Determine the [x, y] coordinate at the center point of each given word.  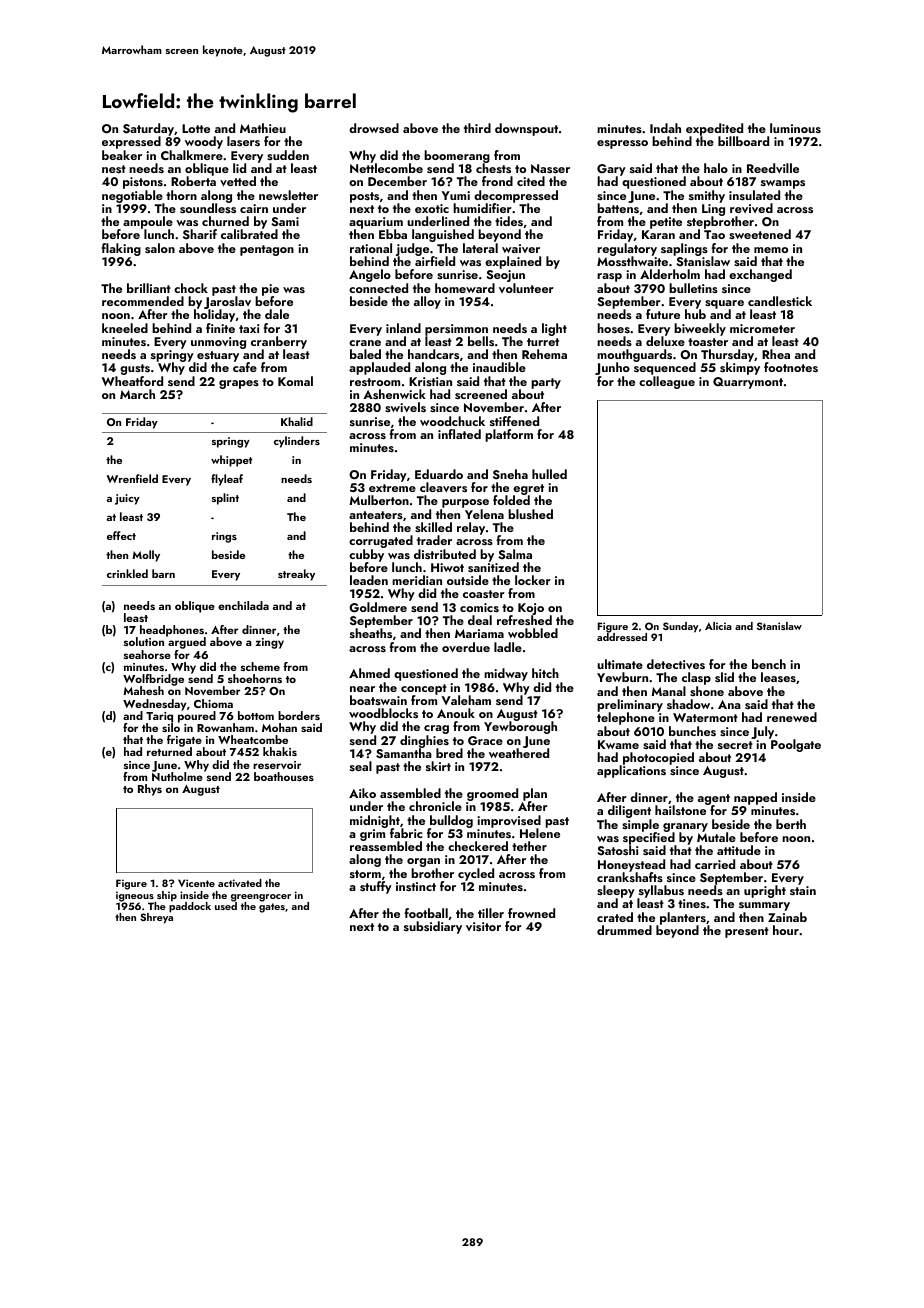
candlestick [780, 301]
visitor [483, 926]
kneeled [125, 328]
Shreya [156, 918]
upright [765, 891]
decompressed [516, 196]
